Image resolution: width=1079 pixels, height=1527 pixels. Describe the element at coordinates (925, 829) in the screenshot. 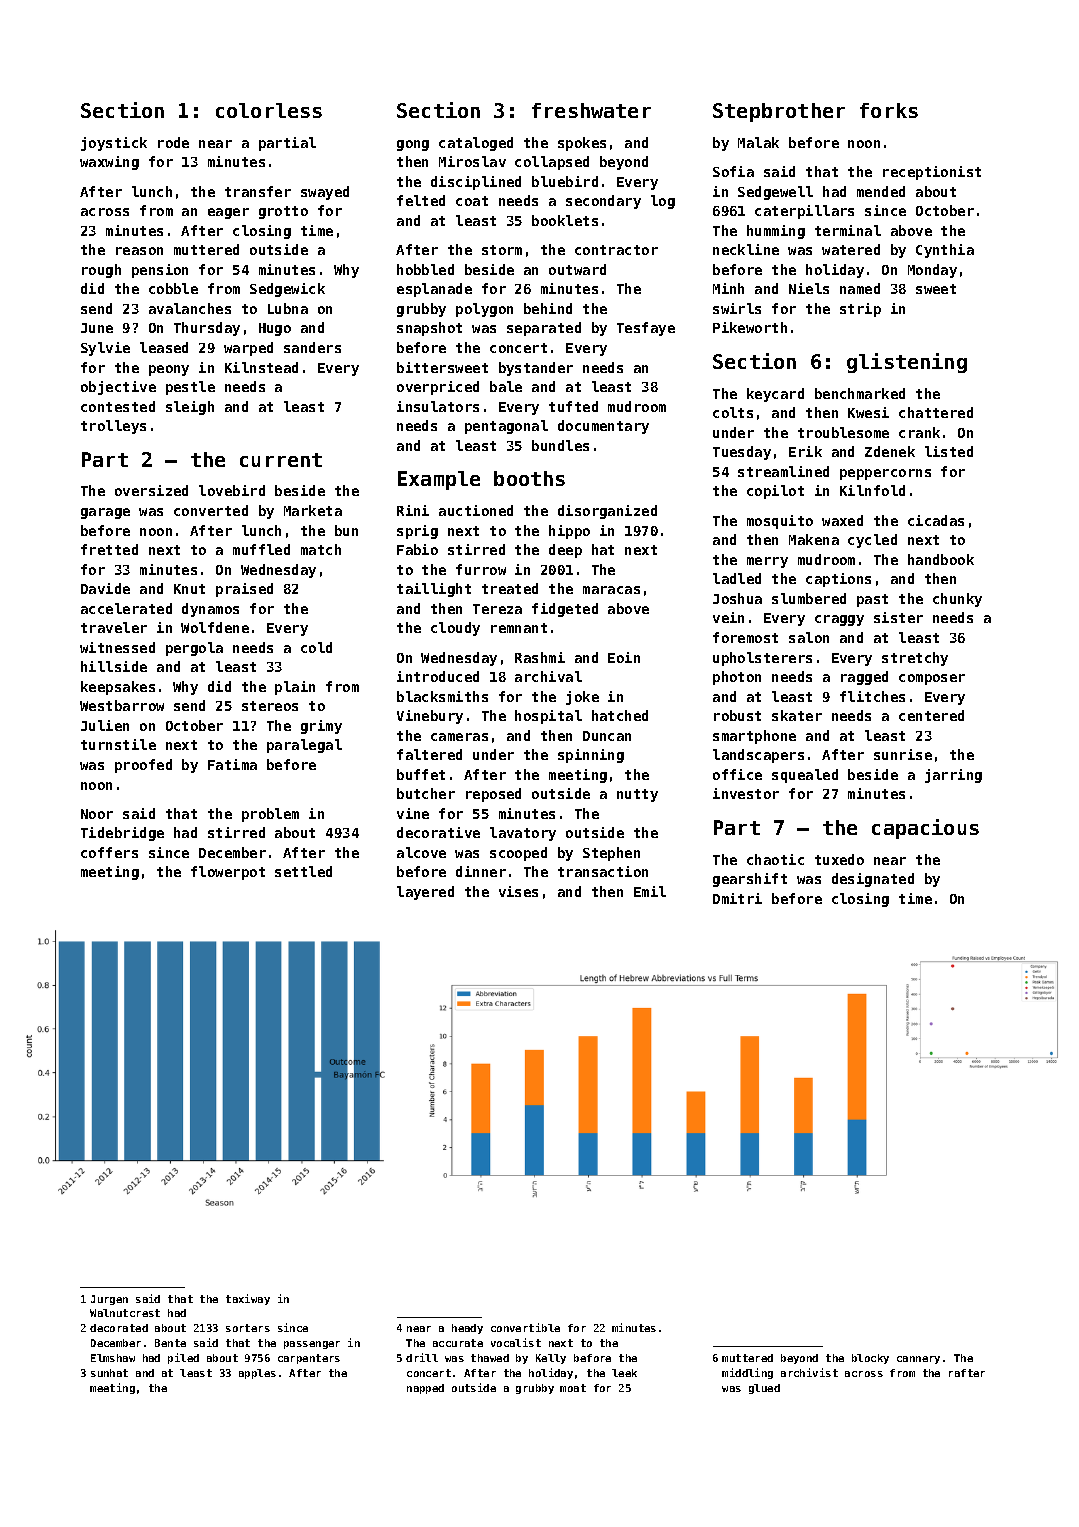

I see `capacious` at that location.
